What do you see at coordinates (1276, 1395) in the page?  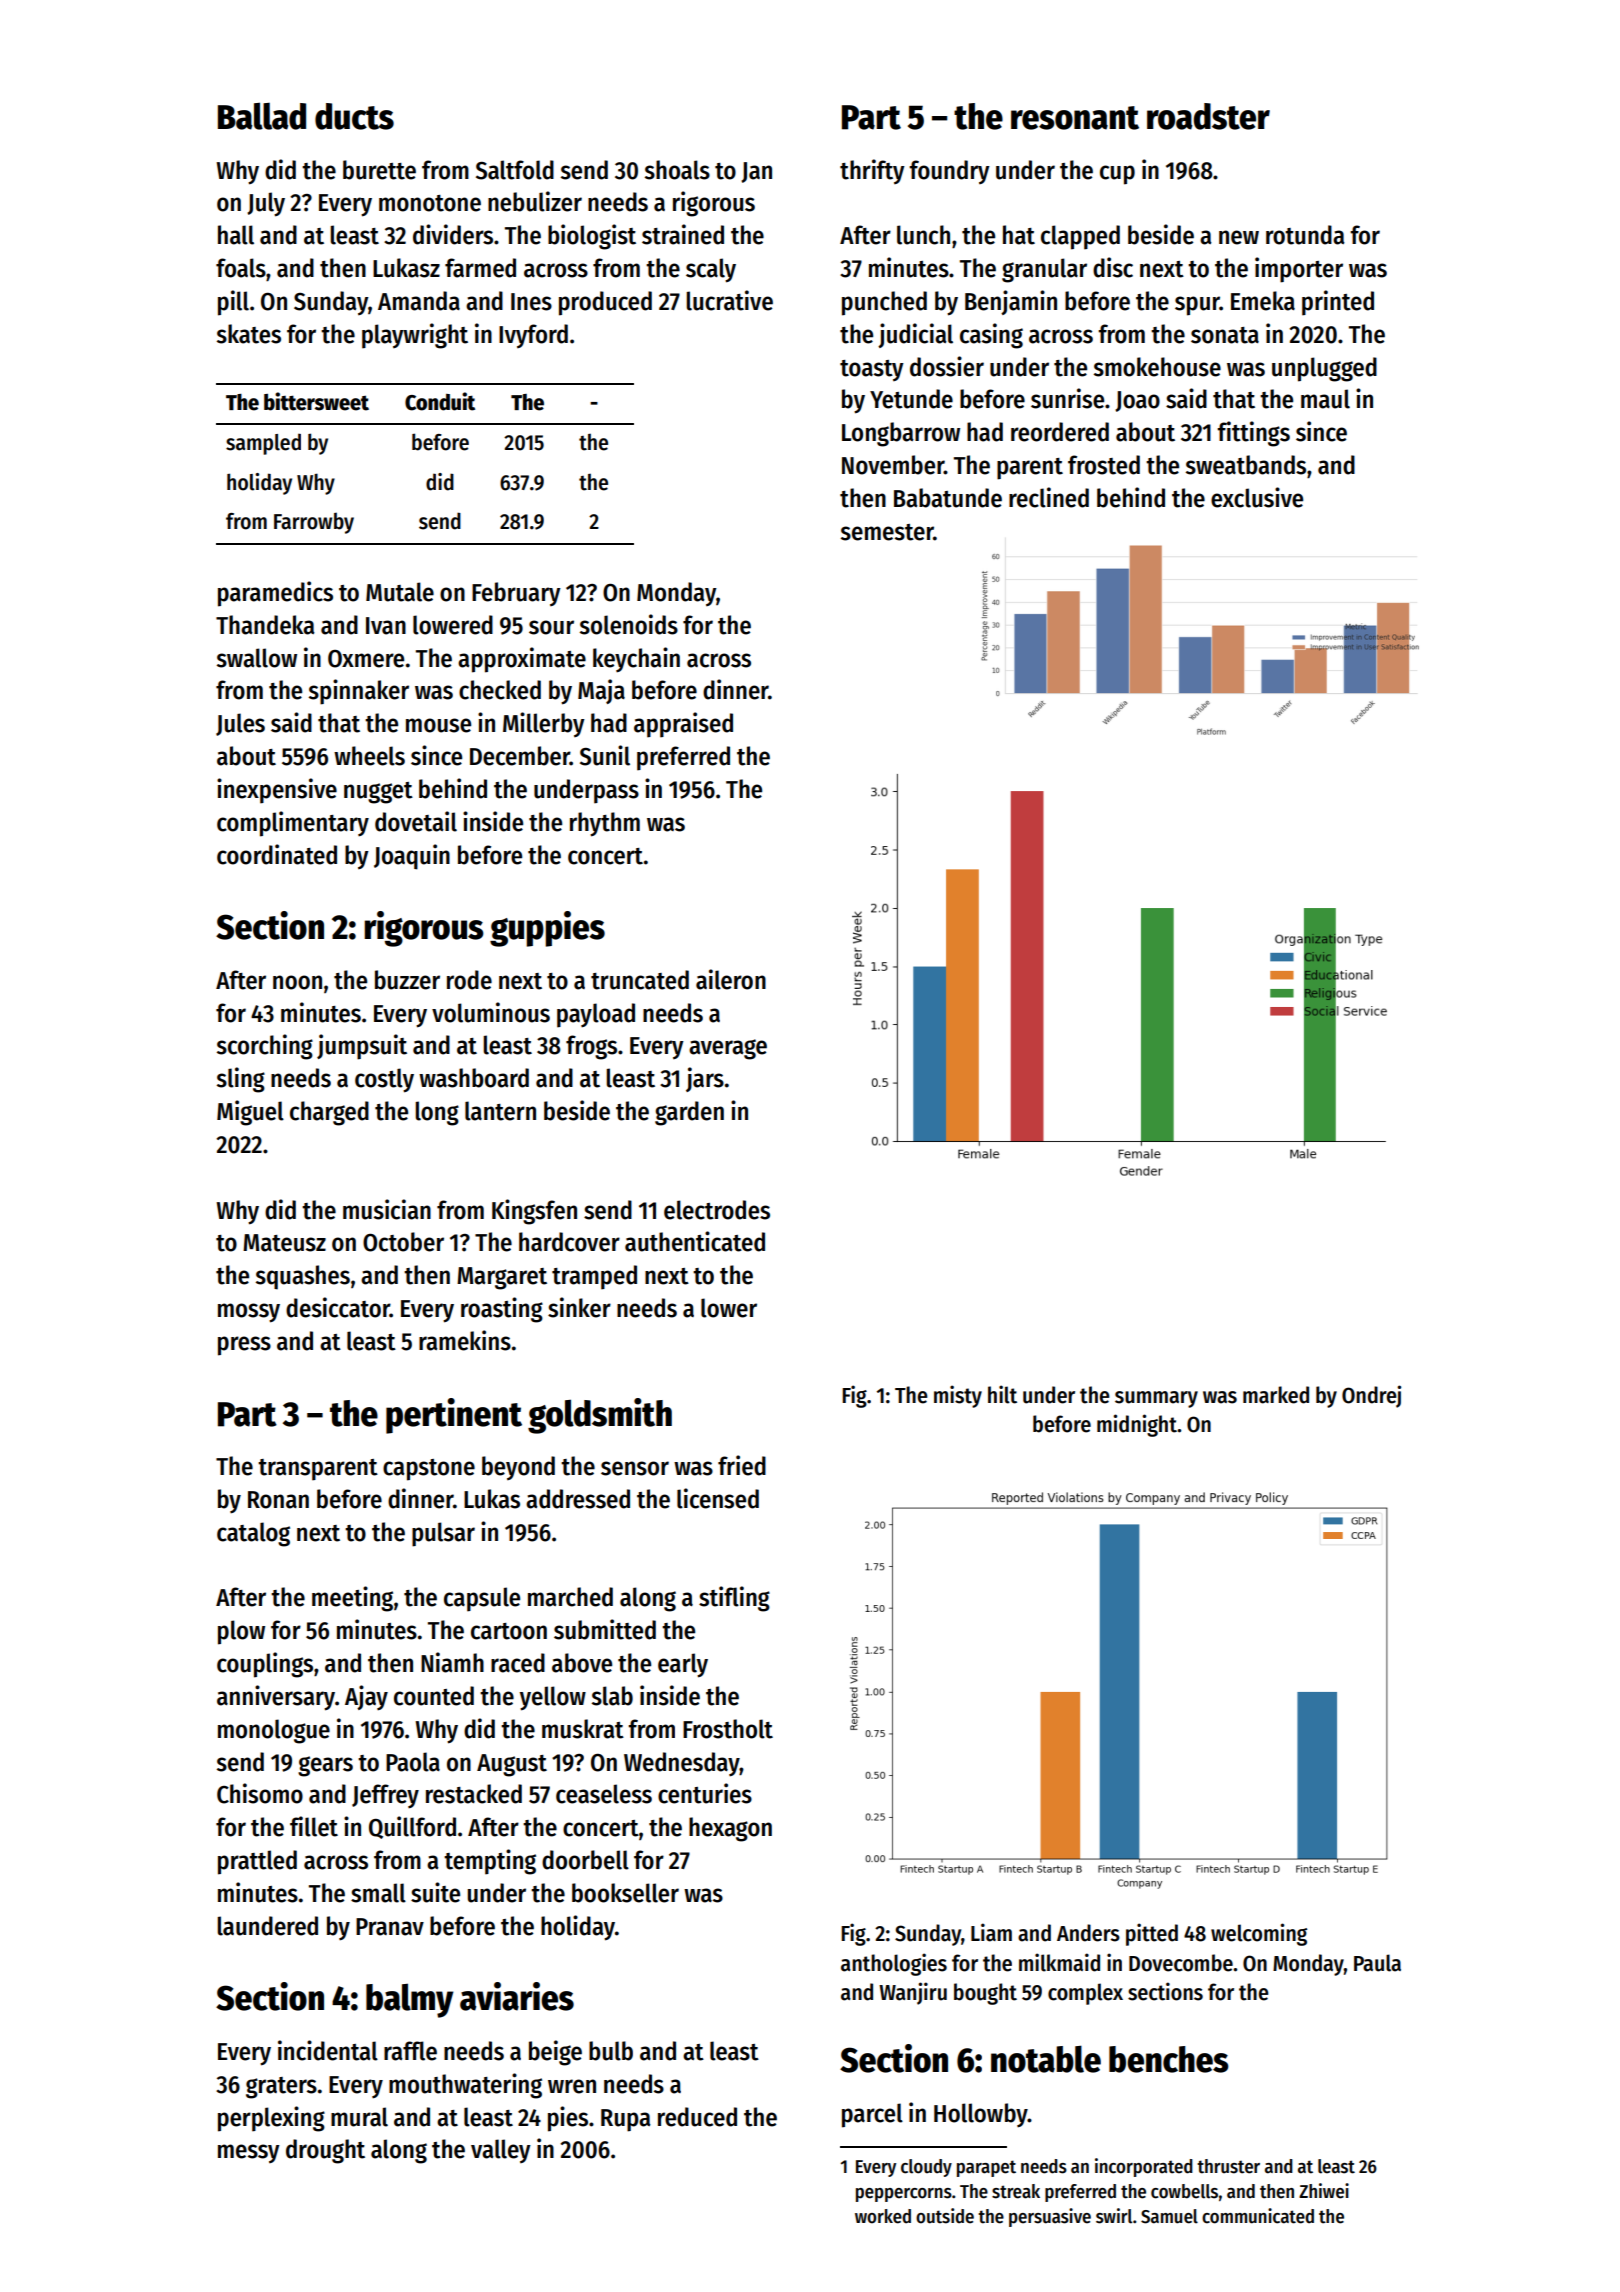 I see `marked` at bounding box center [1276, 1395].
